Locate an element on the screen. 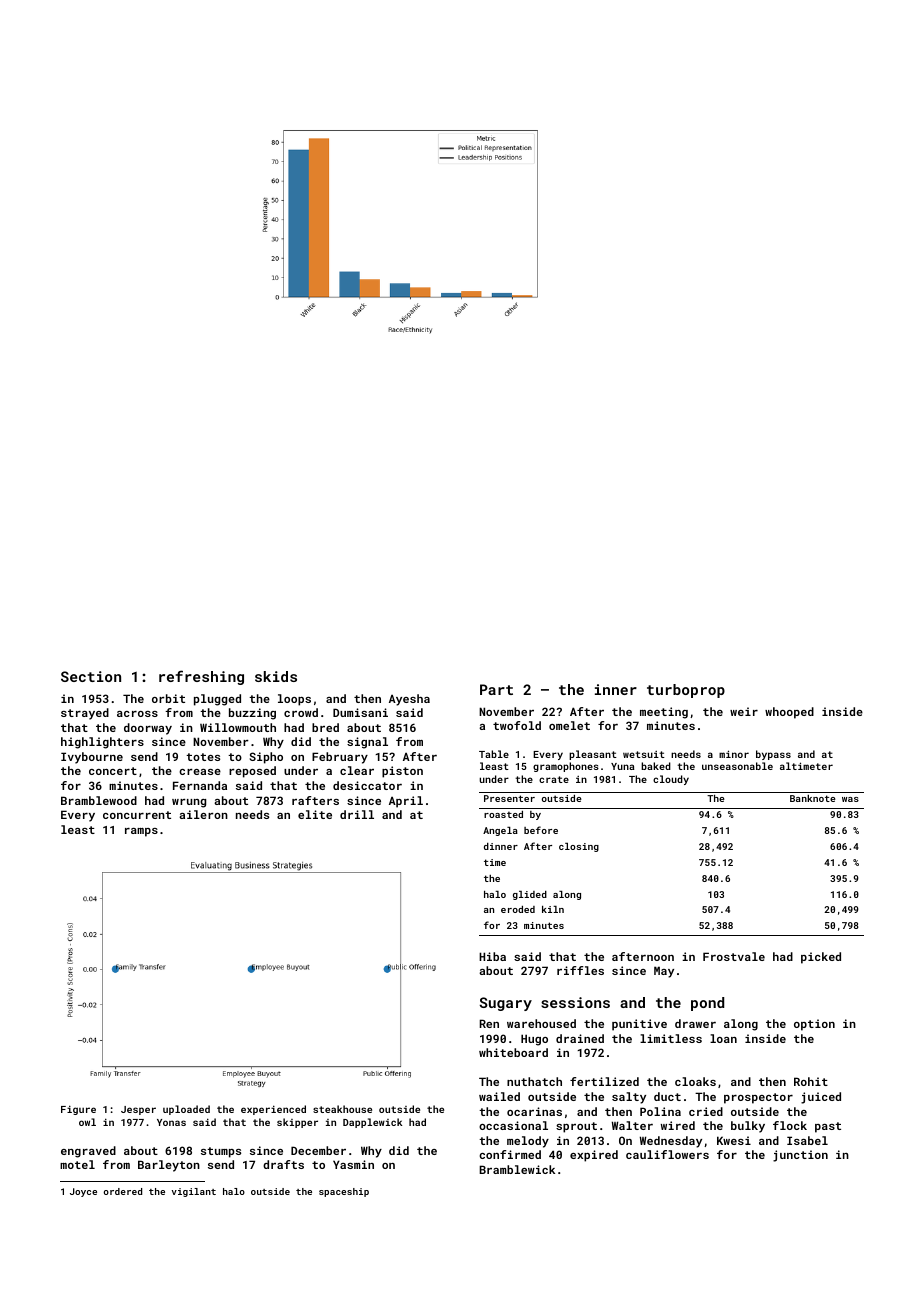 The image size is (924, 1308). stumps is located at coordinates (221, 1152).
